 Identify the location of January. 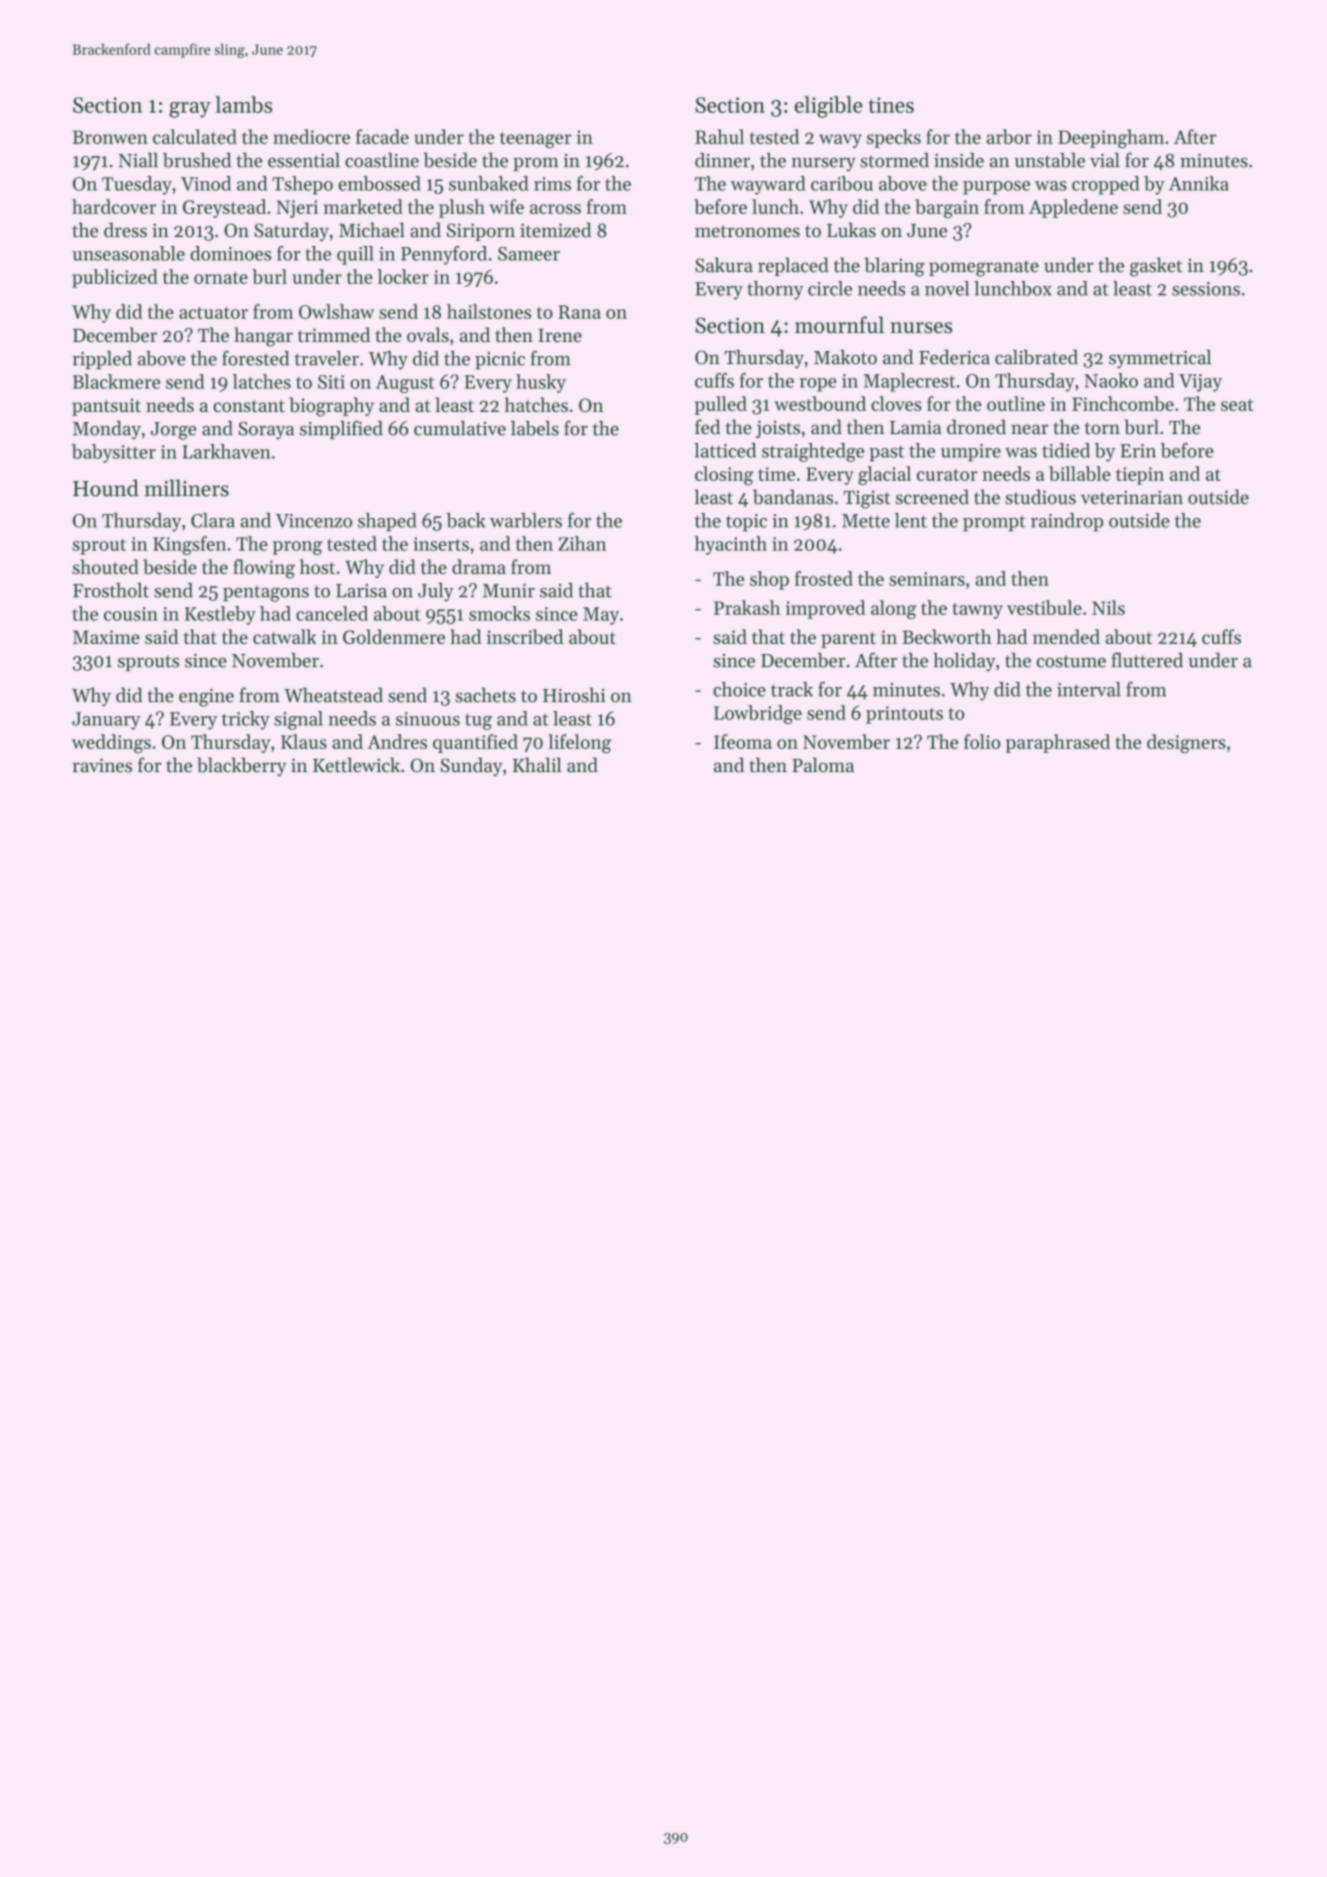
(106, 721).
